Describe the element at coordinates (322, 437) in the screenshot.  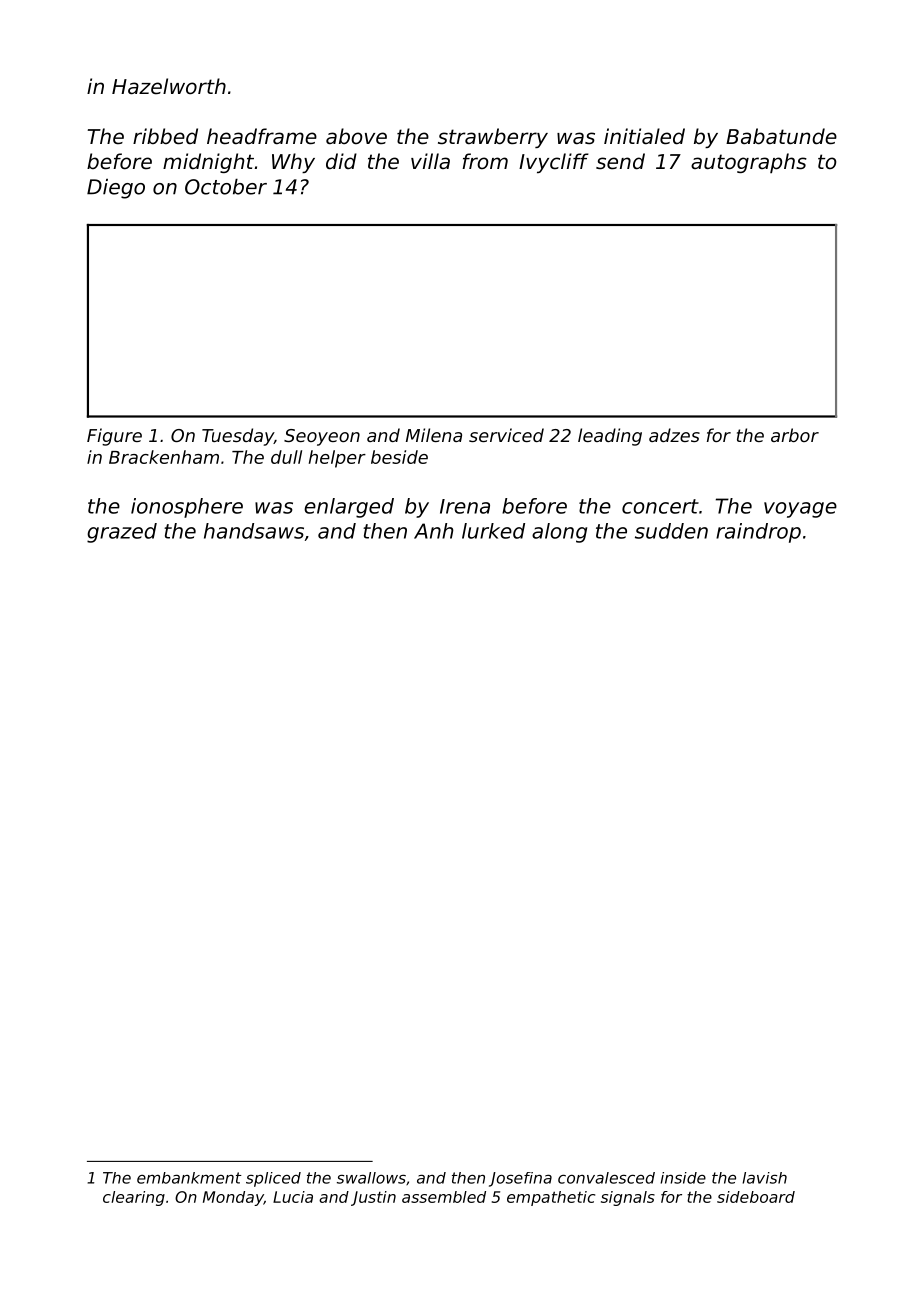
I see `Seoyeon` at that location.
